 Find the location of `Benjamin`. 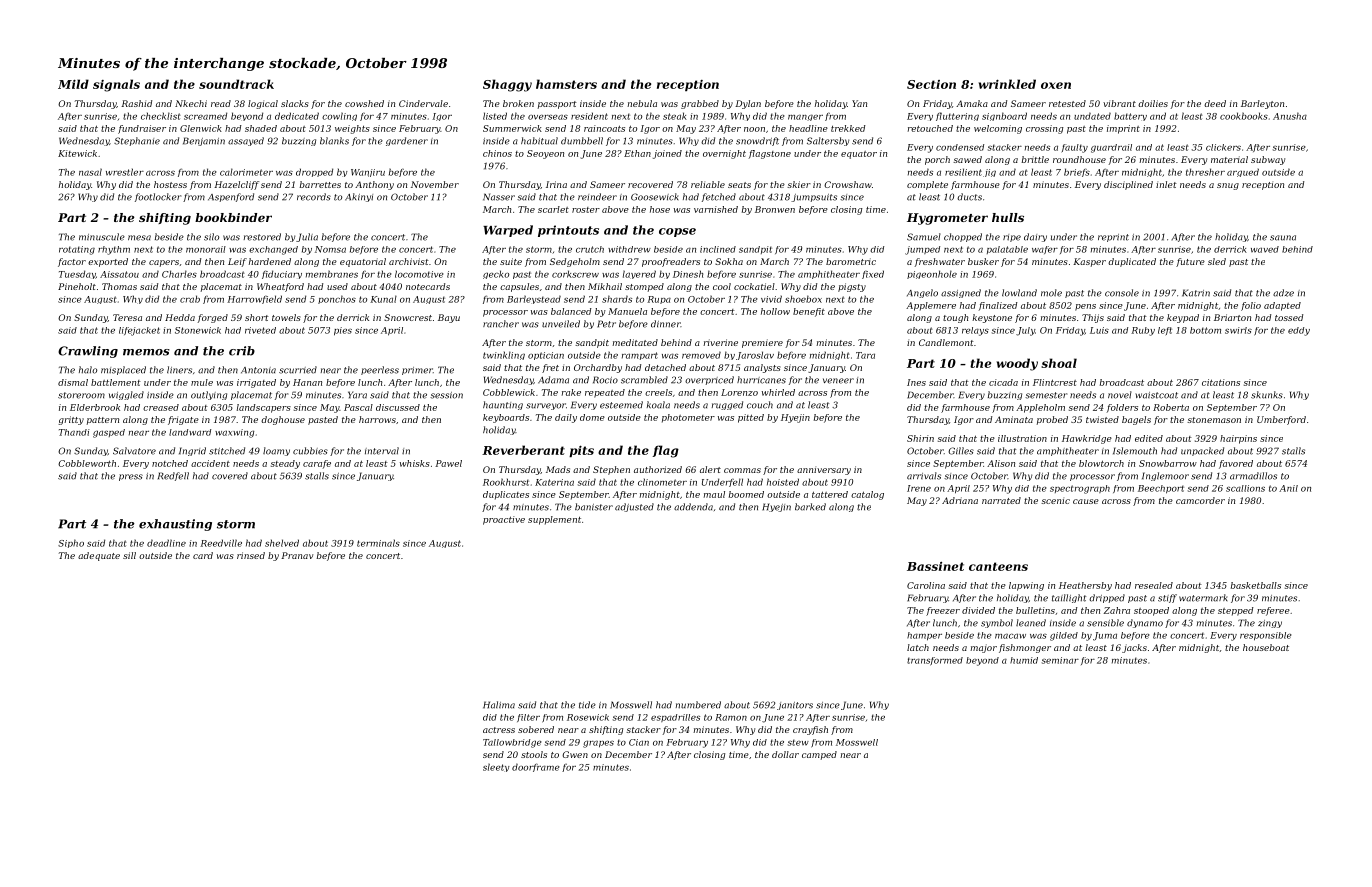

Benjamin is located at coordinates (204, 141).
